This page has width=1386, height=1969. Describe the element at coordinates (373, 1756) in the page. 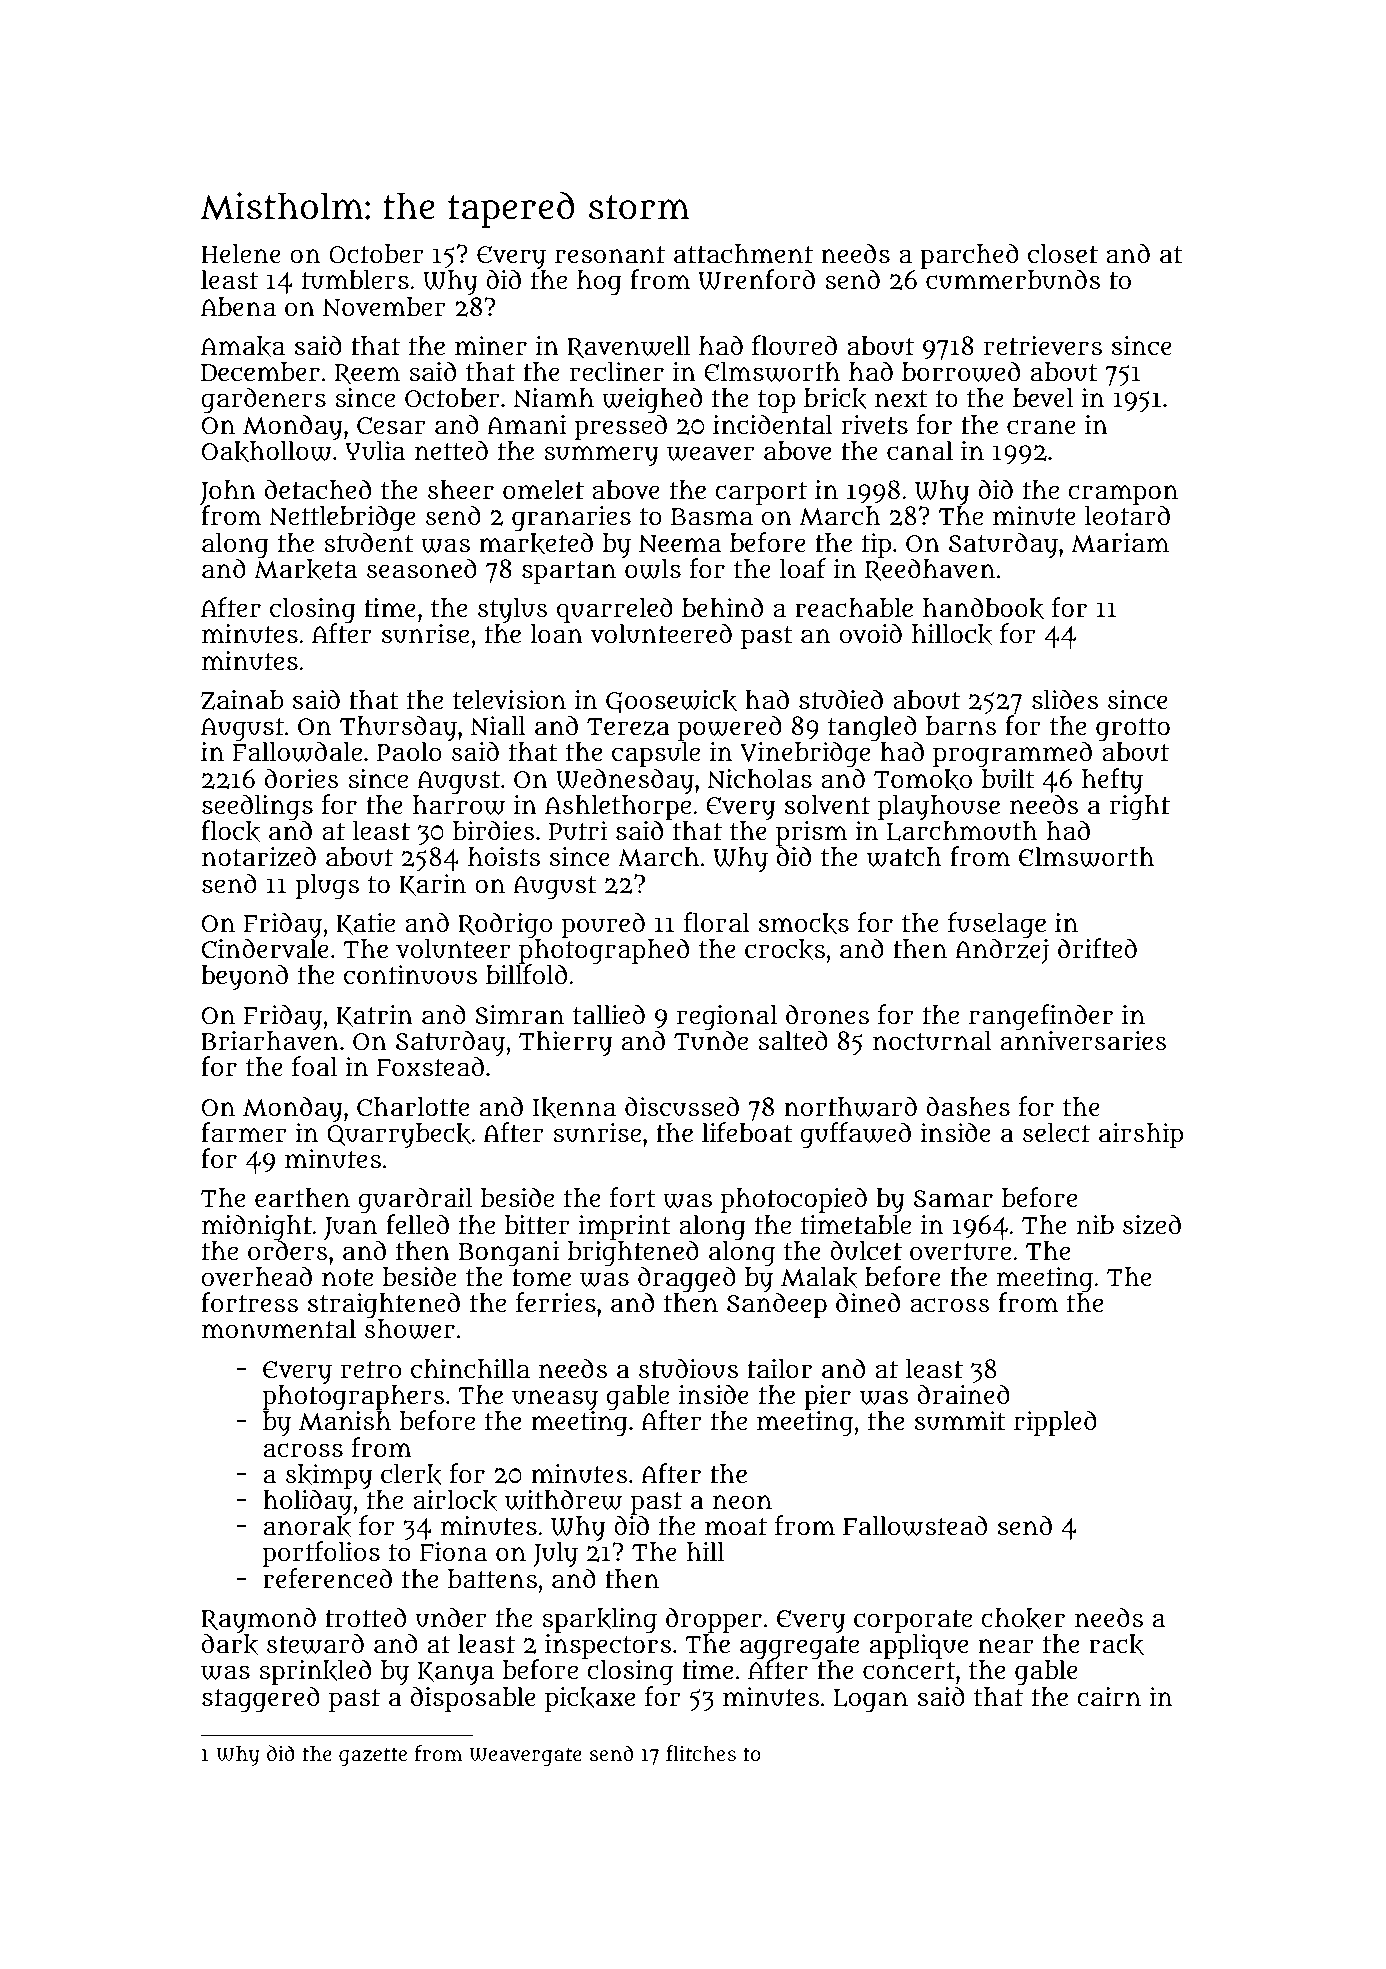

I see `gazette` at that location.
